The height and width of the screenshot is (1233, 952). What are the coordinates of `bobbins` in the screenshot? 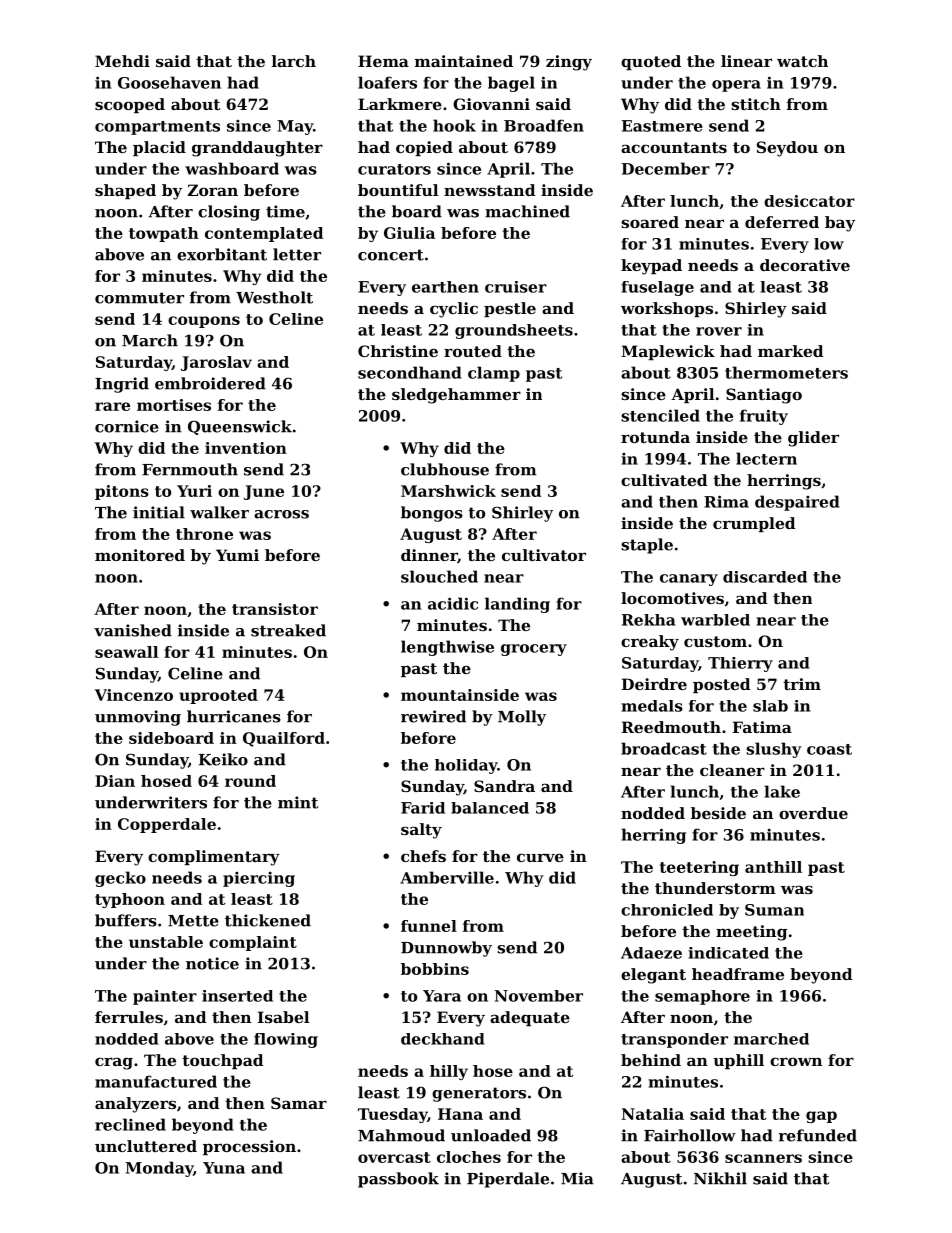 It's located at (435, 969).
